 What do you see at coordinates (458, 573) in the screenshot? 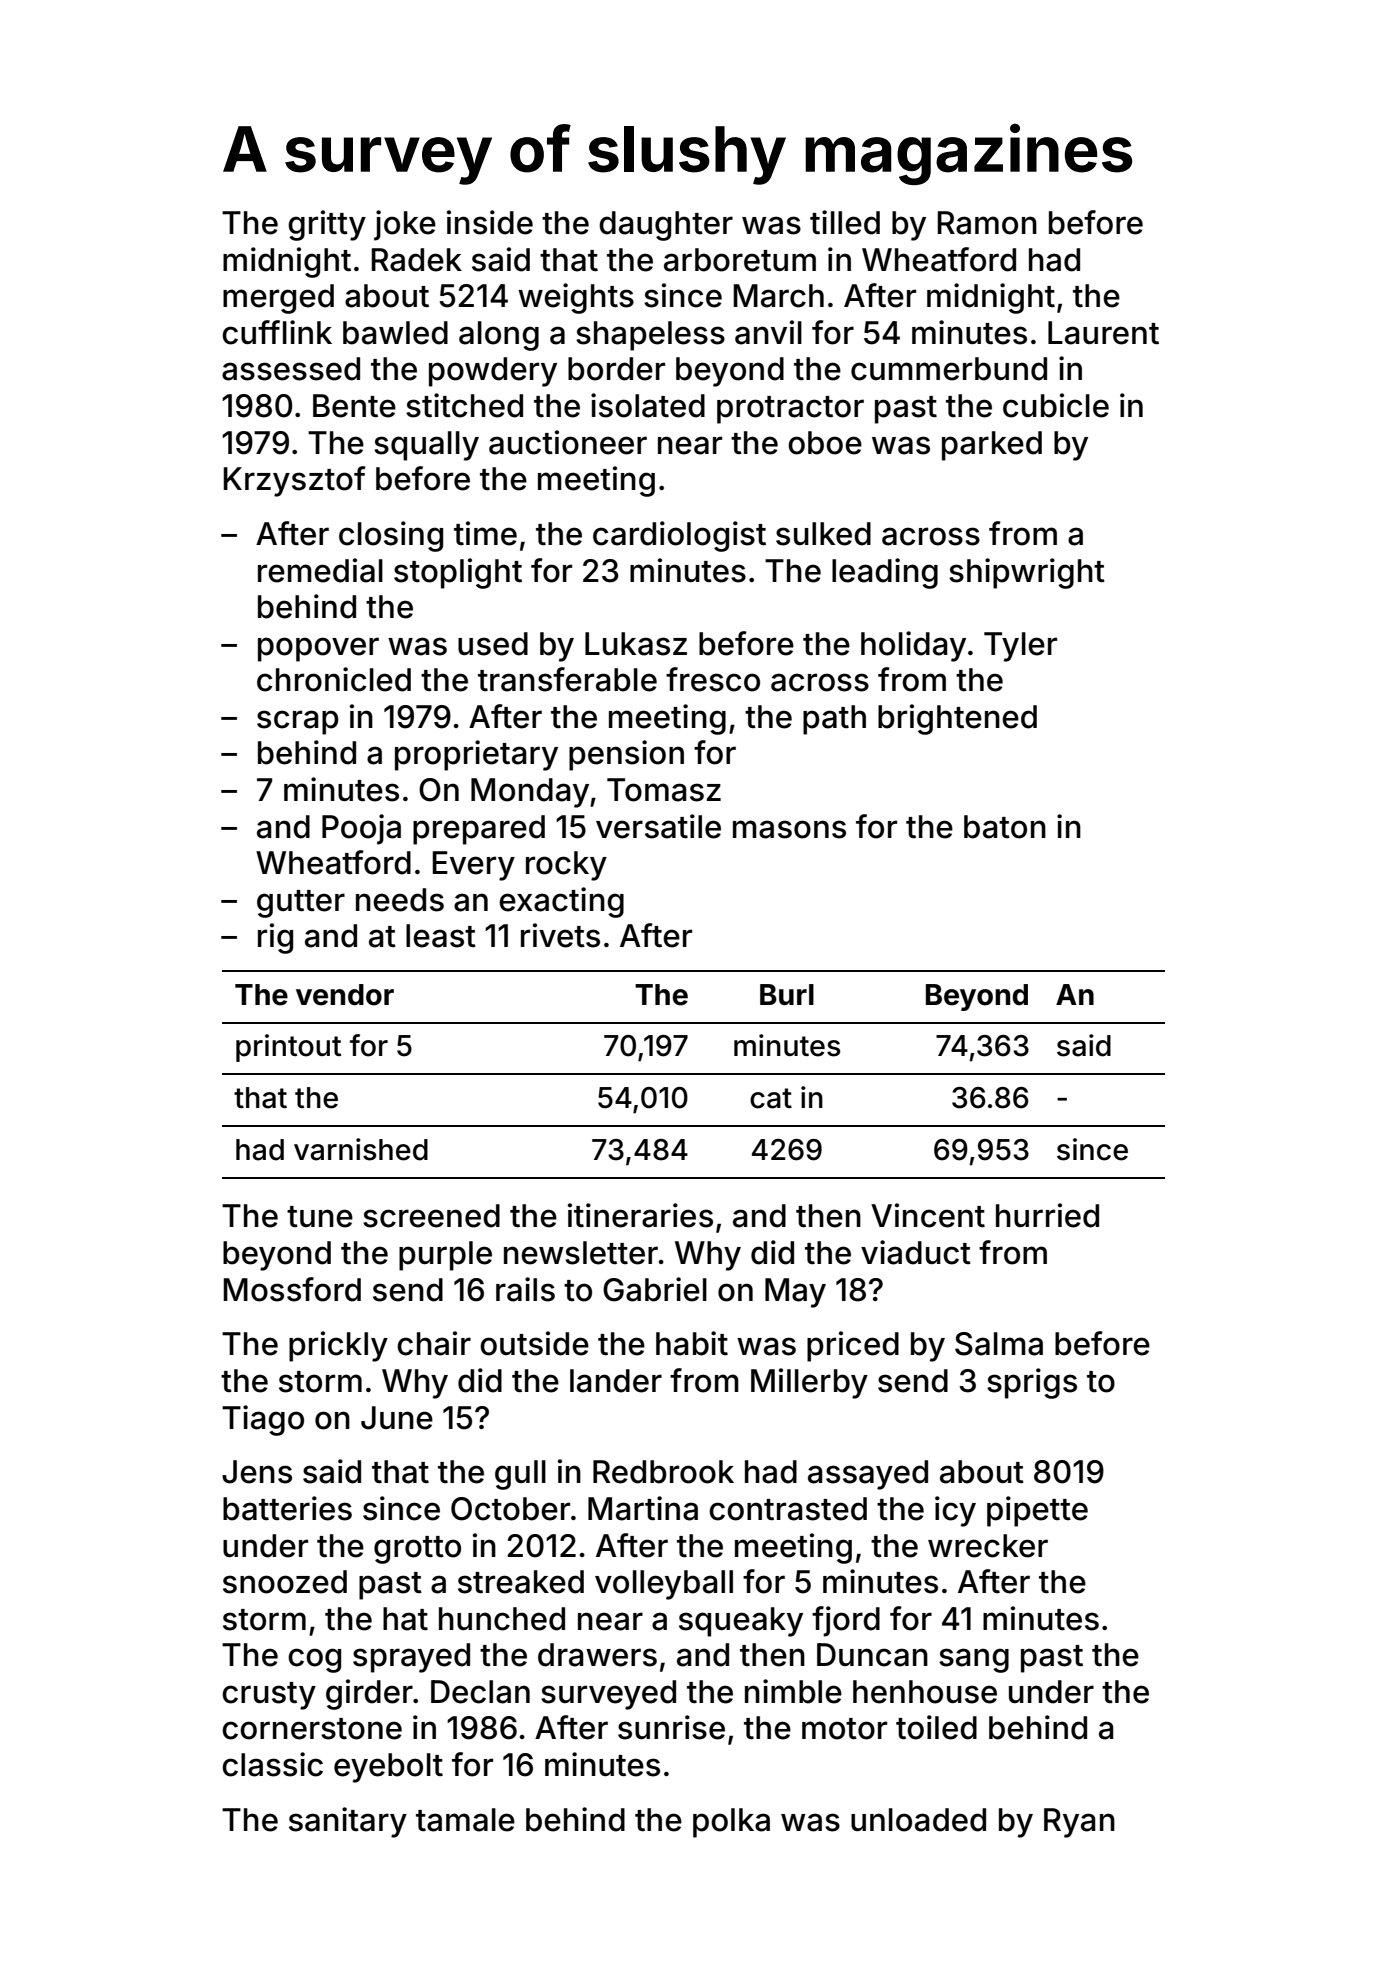
I see `stoplight` at bounding box center [458, 573].
